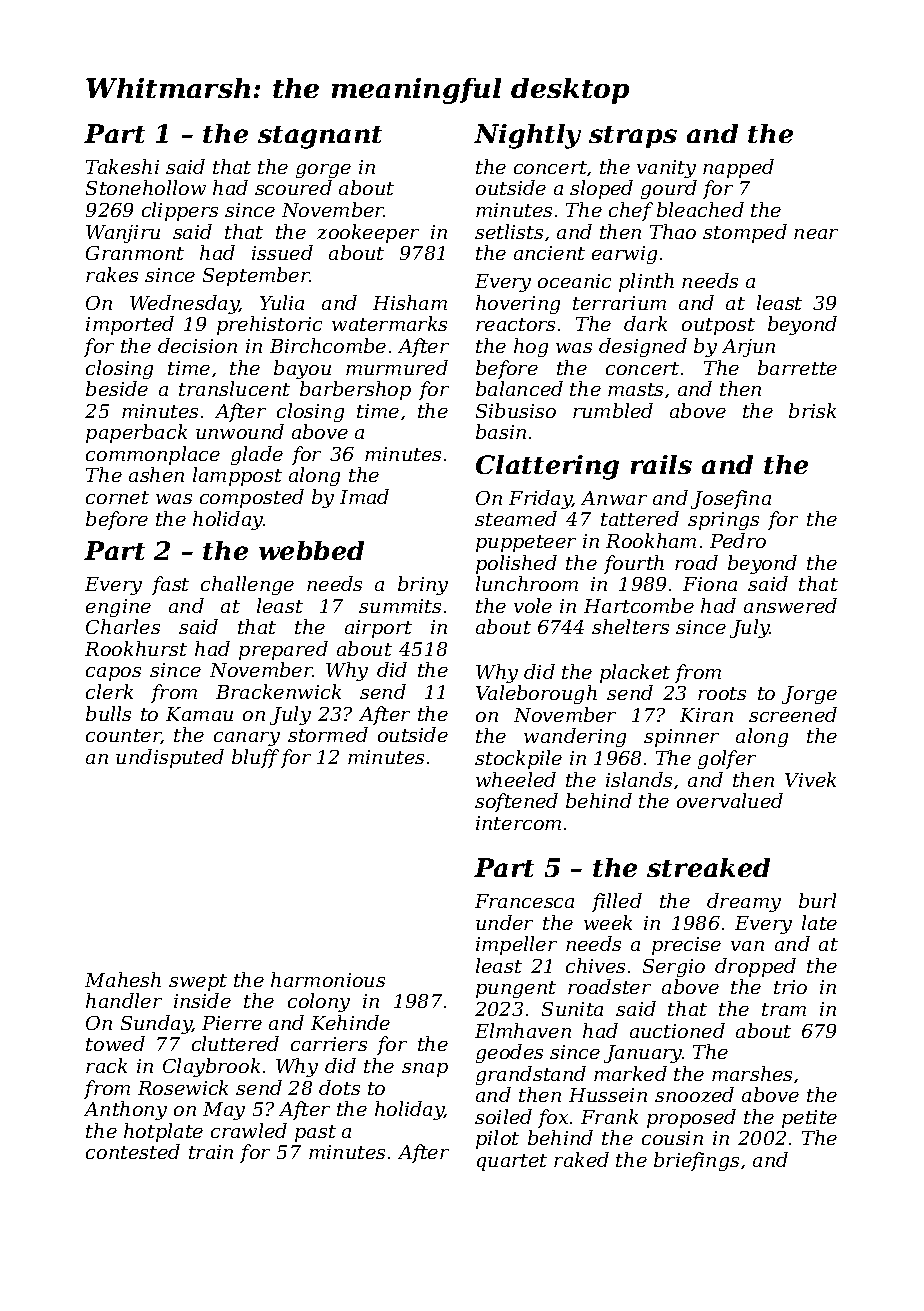 The image size is (924, 1311). I want to click on intercom, so click(518, 823).
